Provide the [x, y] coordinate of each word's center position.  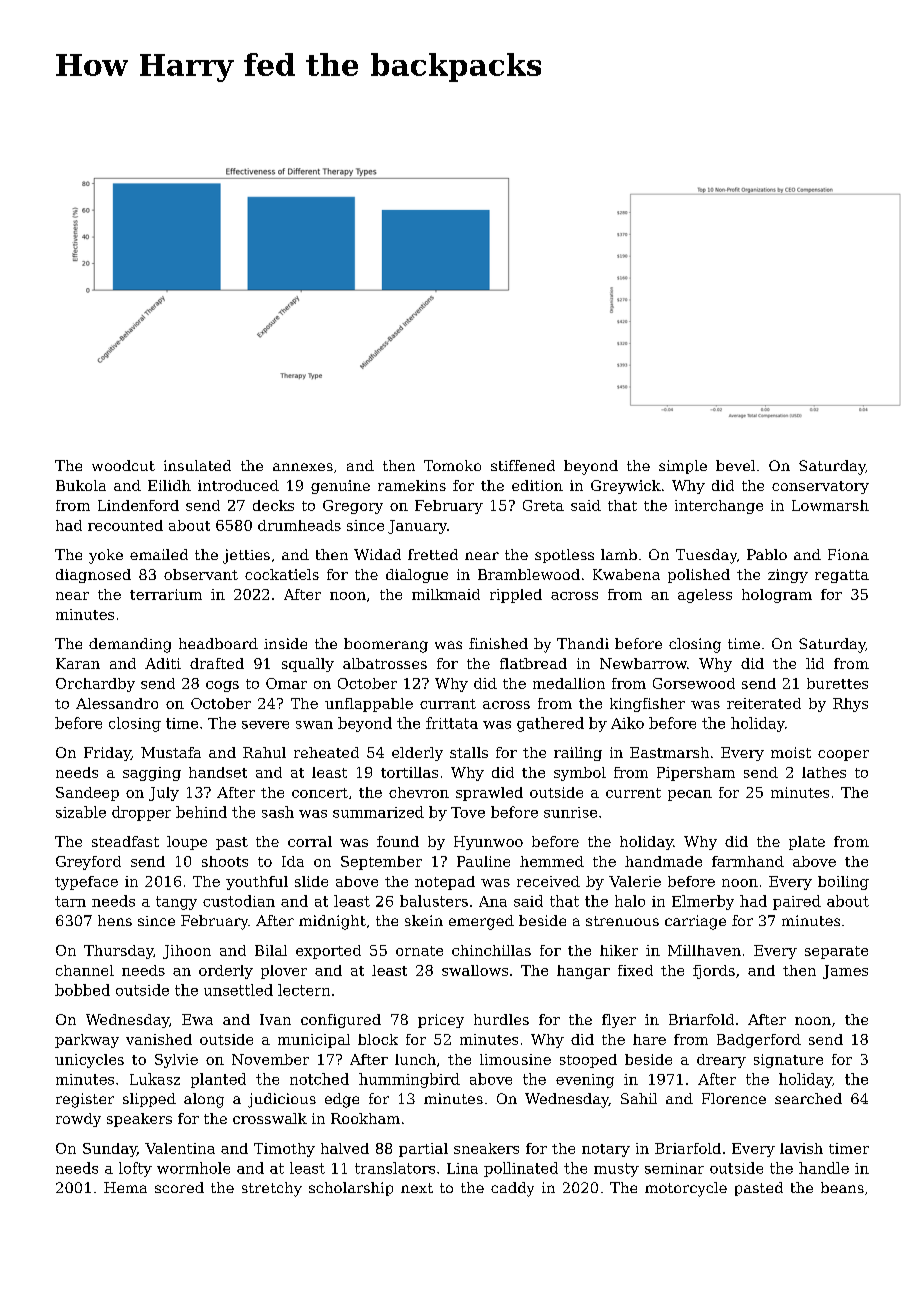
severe [265, 725]
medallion [569, 683]
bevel [735, 465]
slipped [149, 1100]
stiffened [523, 465]
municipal [314, 1041]
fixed [635, 970]
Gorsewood [694, 683]
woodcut [123, 465]
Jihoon [187, 952]
